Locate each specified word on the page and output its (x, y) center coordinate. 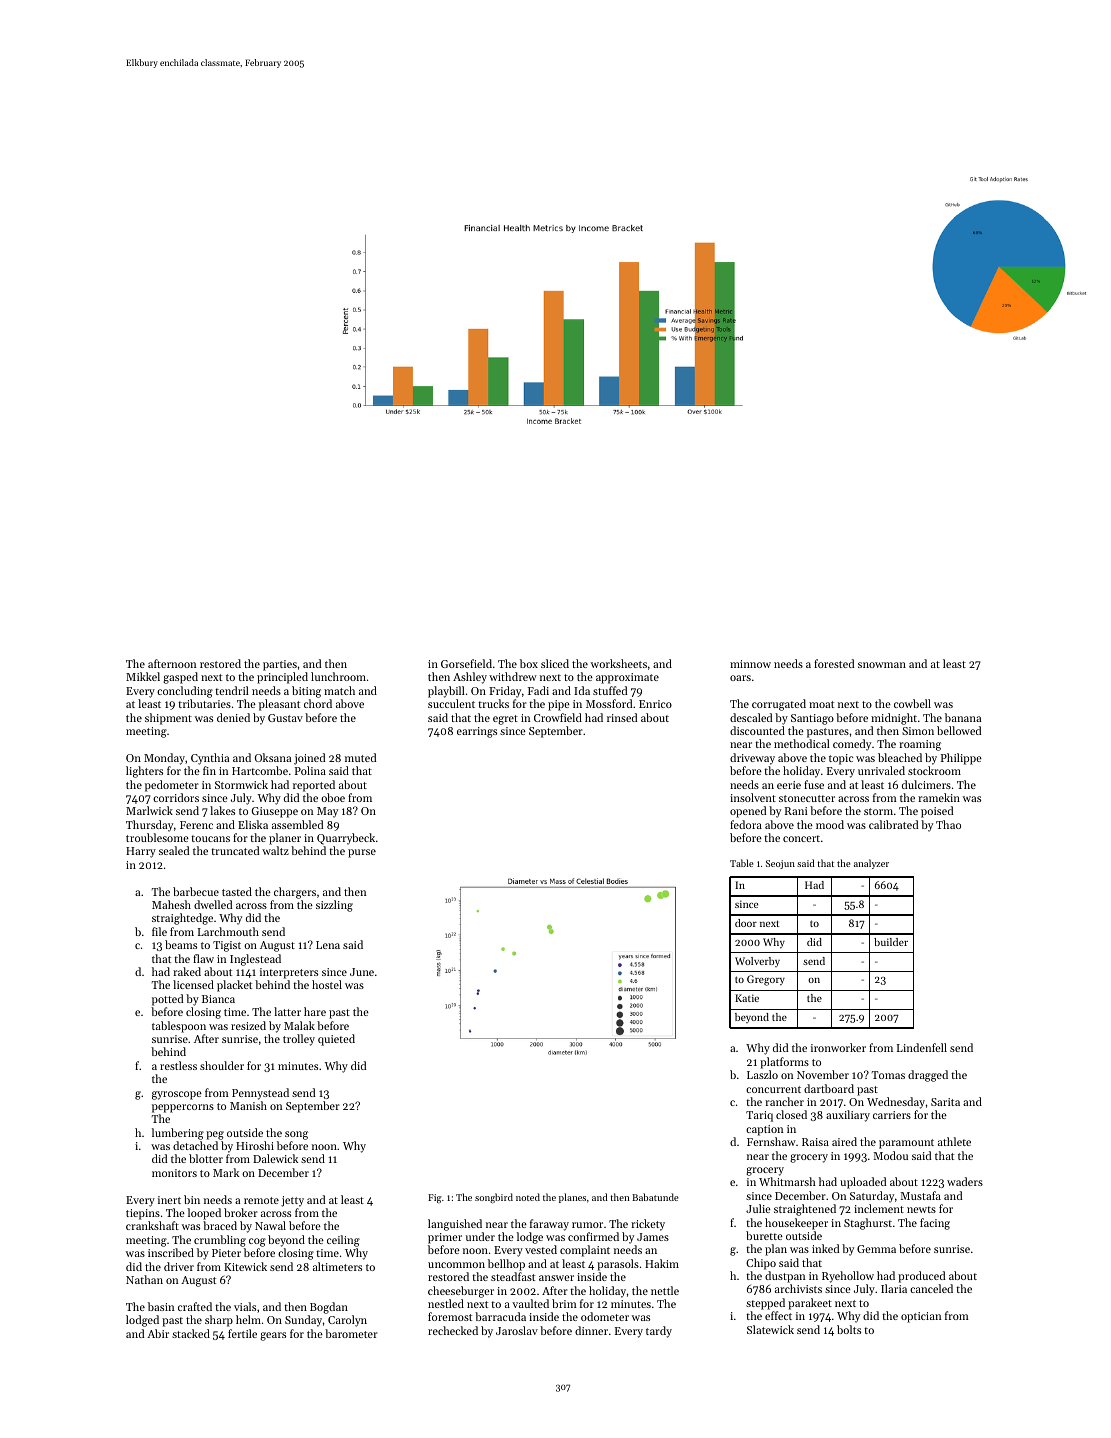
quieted (336, 1040)
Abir (158, 1333)
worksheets (619, 663)
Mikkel (143, 676)
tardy (659, 1332)
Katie (747, 998)
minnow (750, 664)
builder (891, 942)
